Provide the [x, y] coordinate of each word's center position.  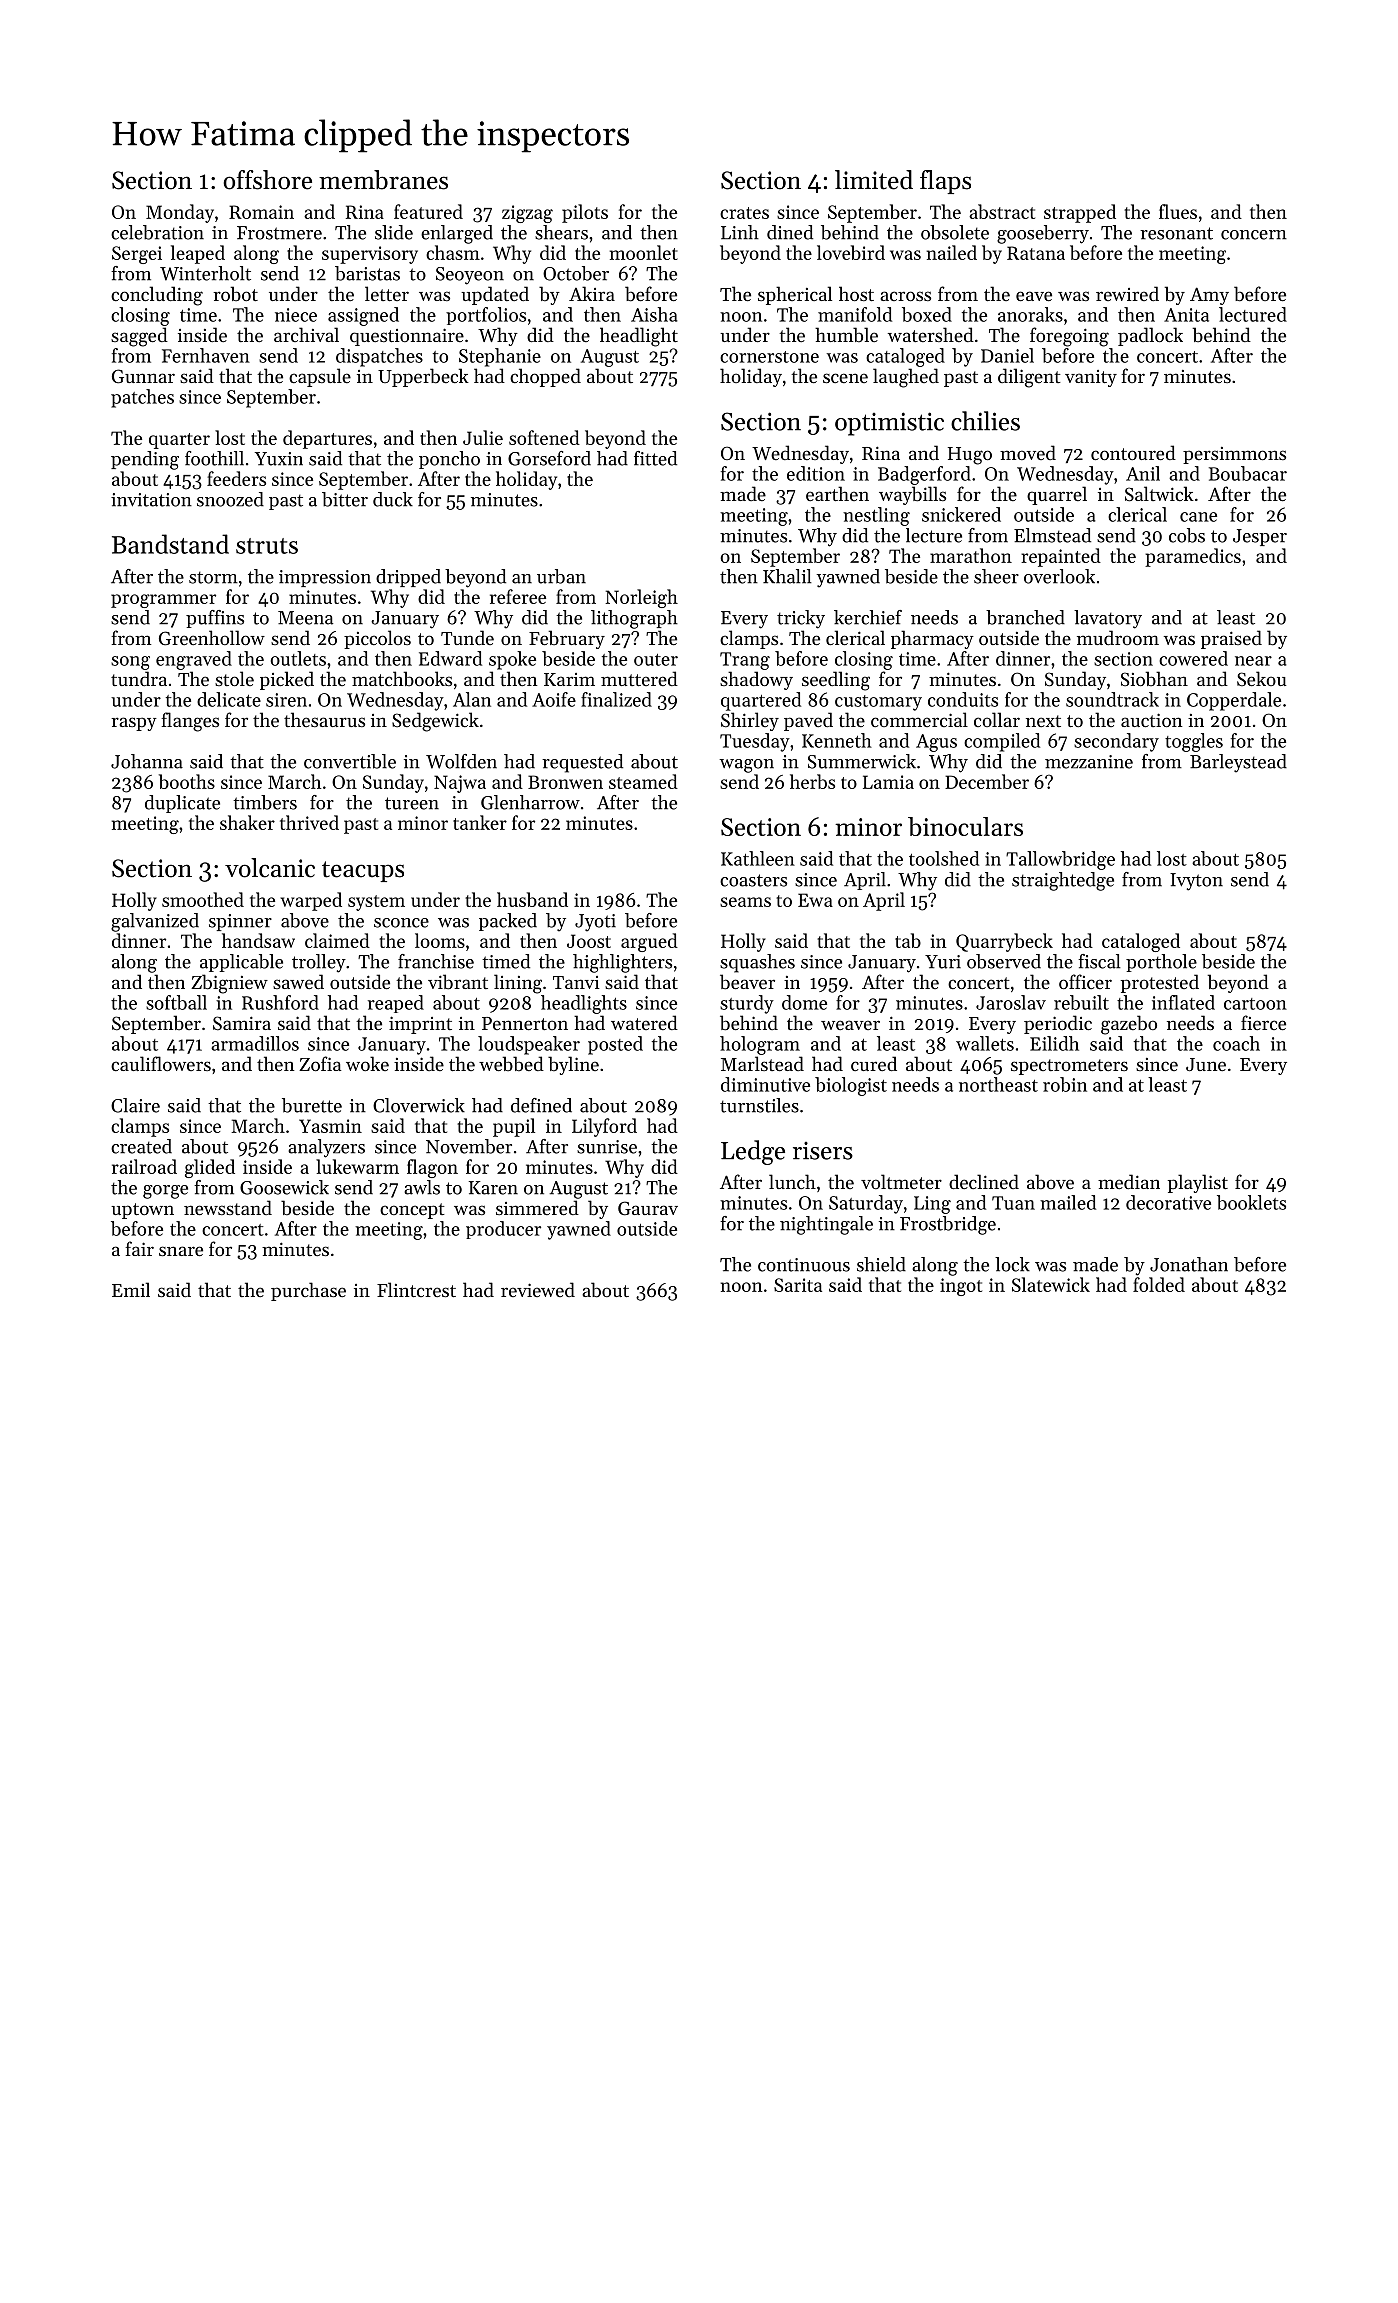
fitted [655, 458]
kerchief [868, 617]
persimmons [1234, 455]
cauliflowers [161, 1063]
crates [744, 213]
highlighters [622, 963]
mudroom [1118, 637]
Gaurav [648, 1208]
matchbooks [402, 678]
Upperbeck [423, 377]
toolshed [944, 858]
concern [1254, 235]
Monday [180, 213]
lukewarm [357, 1166]
